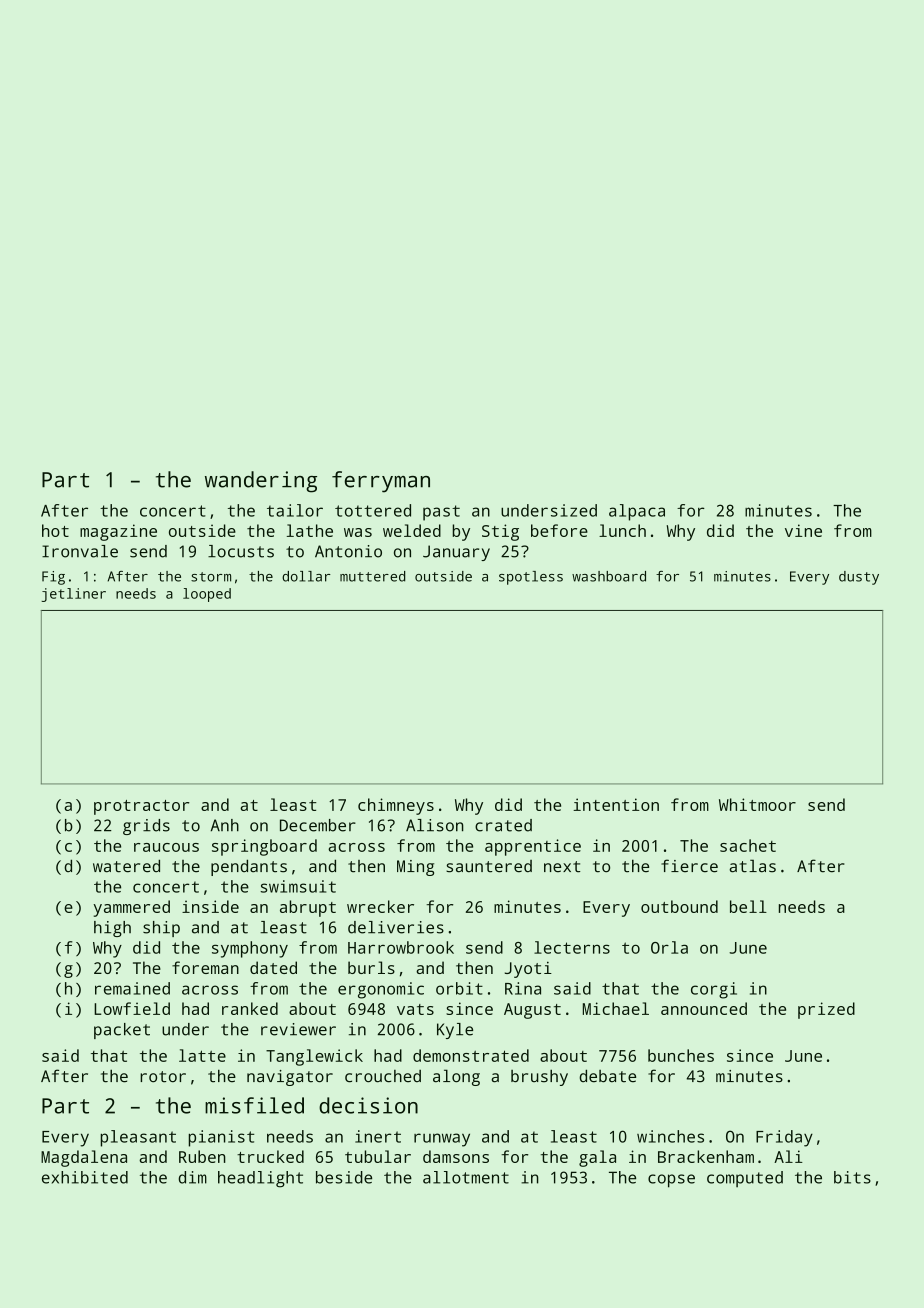  Describe the element at coordinates (826, 1010) in the page. I see `prized` at that location.
